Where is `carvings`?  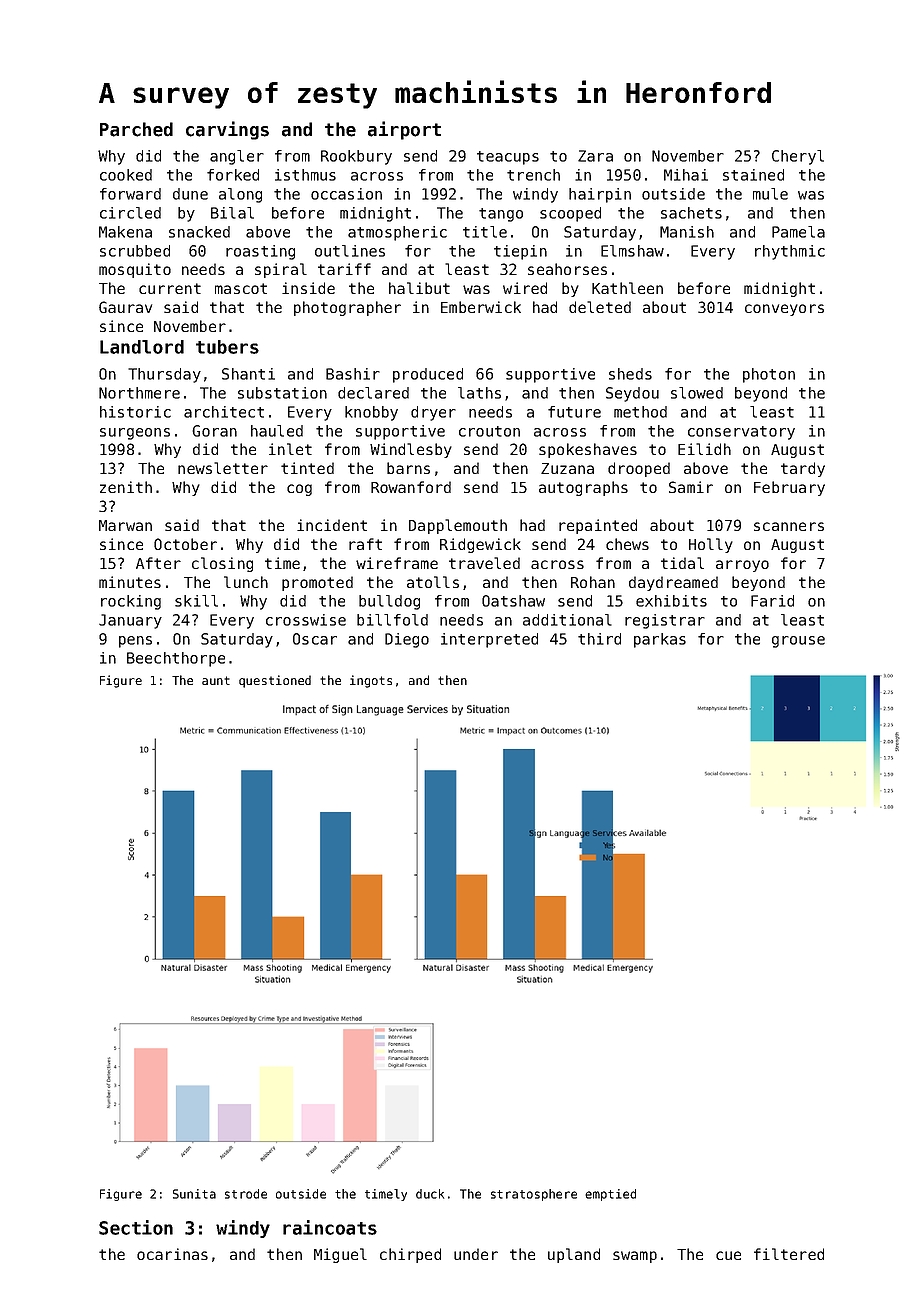
carvings is located at coordinates (227, 130).
